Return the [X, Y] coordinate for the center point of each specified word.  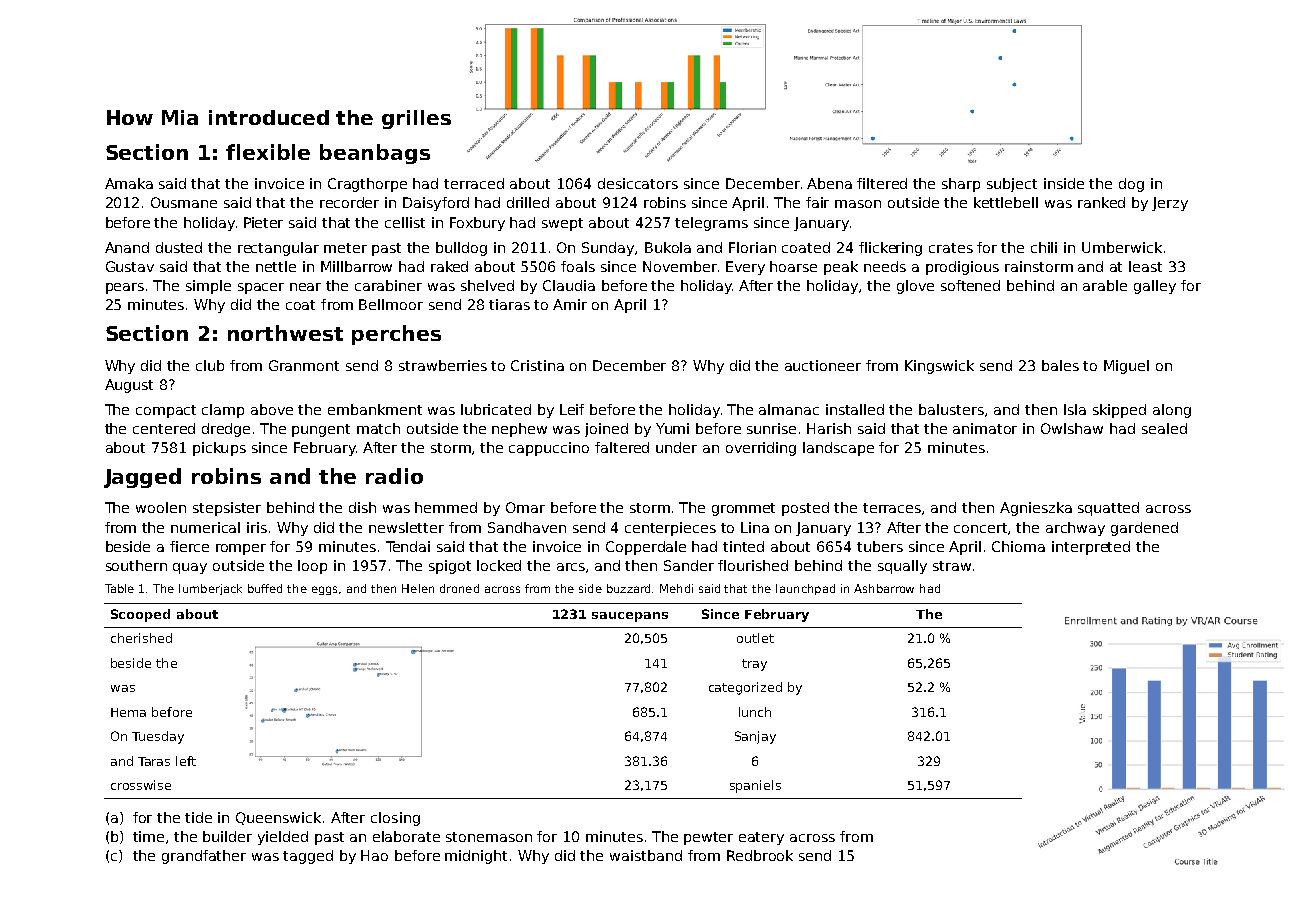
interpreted [1091, 548]
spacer [261, 288]
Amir [570, 304]
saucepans [630, 617]
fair [817, 202]
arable [1105, 285]
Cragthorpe [367, 185]
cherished [141, 638]
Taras [154, 761]
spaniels [755, 786]
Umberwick [1122, 247]
